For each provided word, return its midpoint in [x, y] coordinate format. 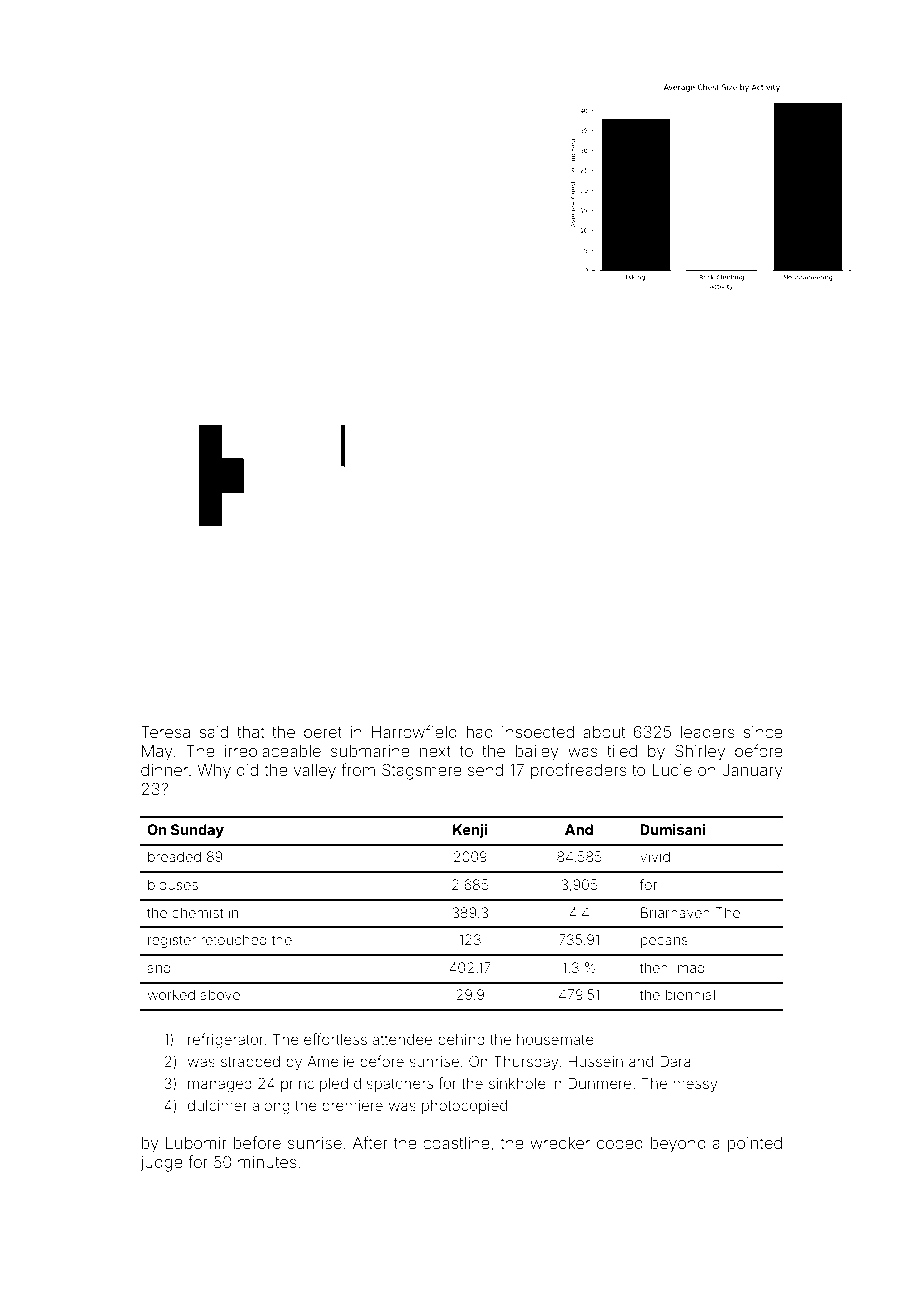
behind [461, 1039]
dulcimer [218, 1105]
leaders [707, 732]
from [358, 769]
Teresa [165, 732]
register [172, 941]
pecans [664, 942]
